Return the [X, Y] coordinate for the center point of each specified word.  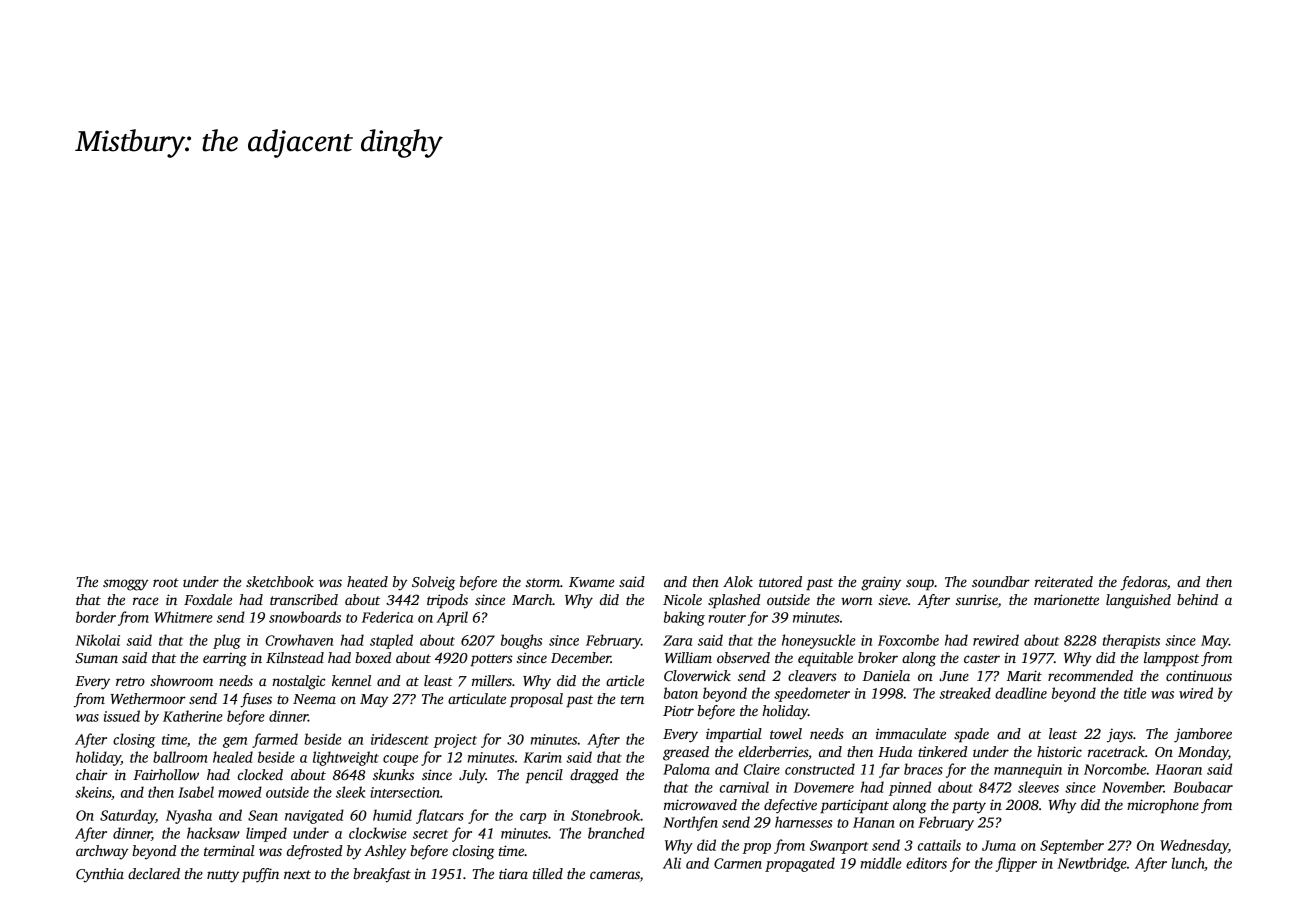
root [166, 582]
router [727, 618]
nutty [223, 876]
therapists [1131, 641]
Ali [672, 863]
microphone [1163, 806]
